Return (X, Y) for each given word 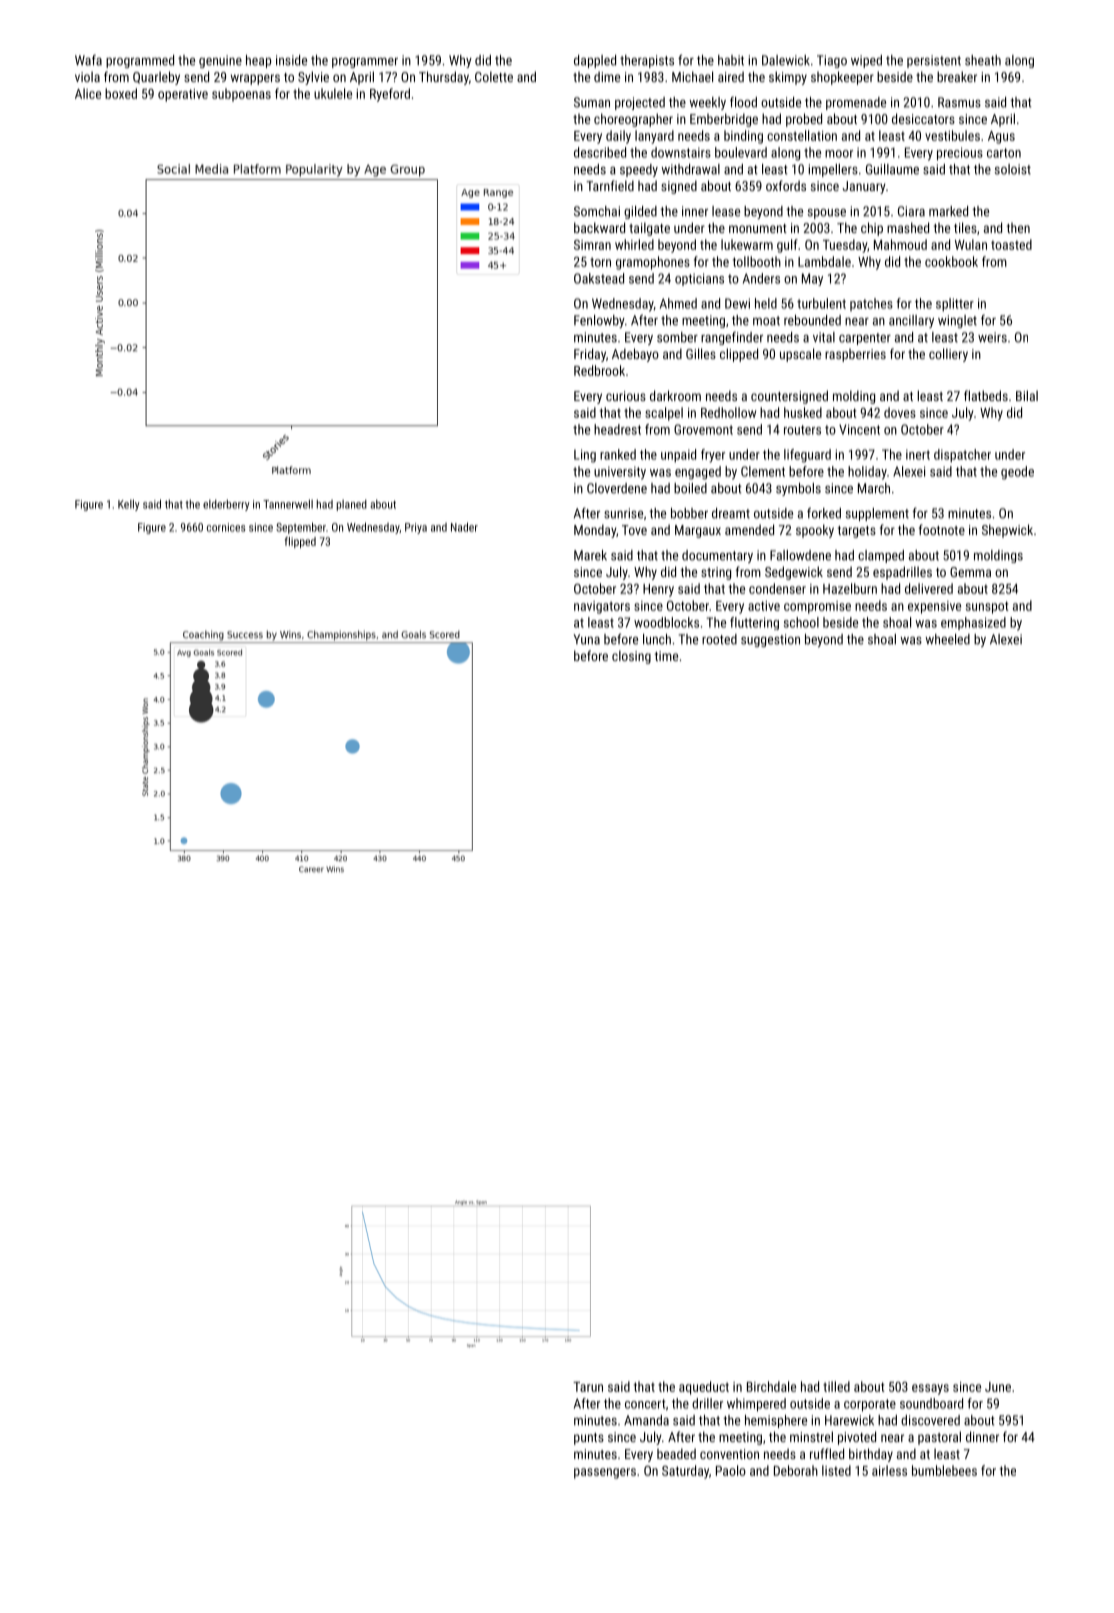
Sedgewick (794, 573)
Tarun (588, 1387)
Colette (494, 76)
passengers (605, 1473)
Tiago (832, 61)
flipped (300, 542)
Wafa (88, 60)
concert (645, 1404)
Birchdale (771, 1386)
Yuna (586, 639)
